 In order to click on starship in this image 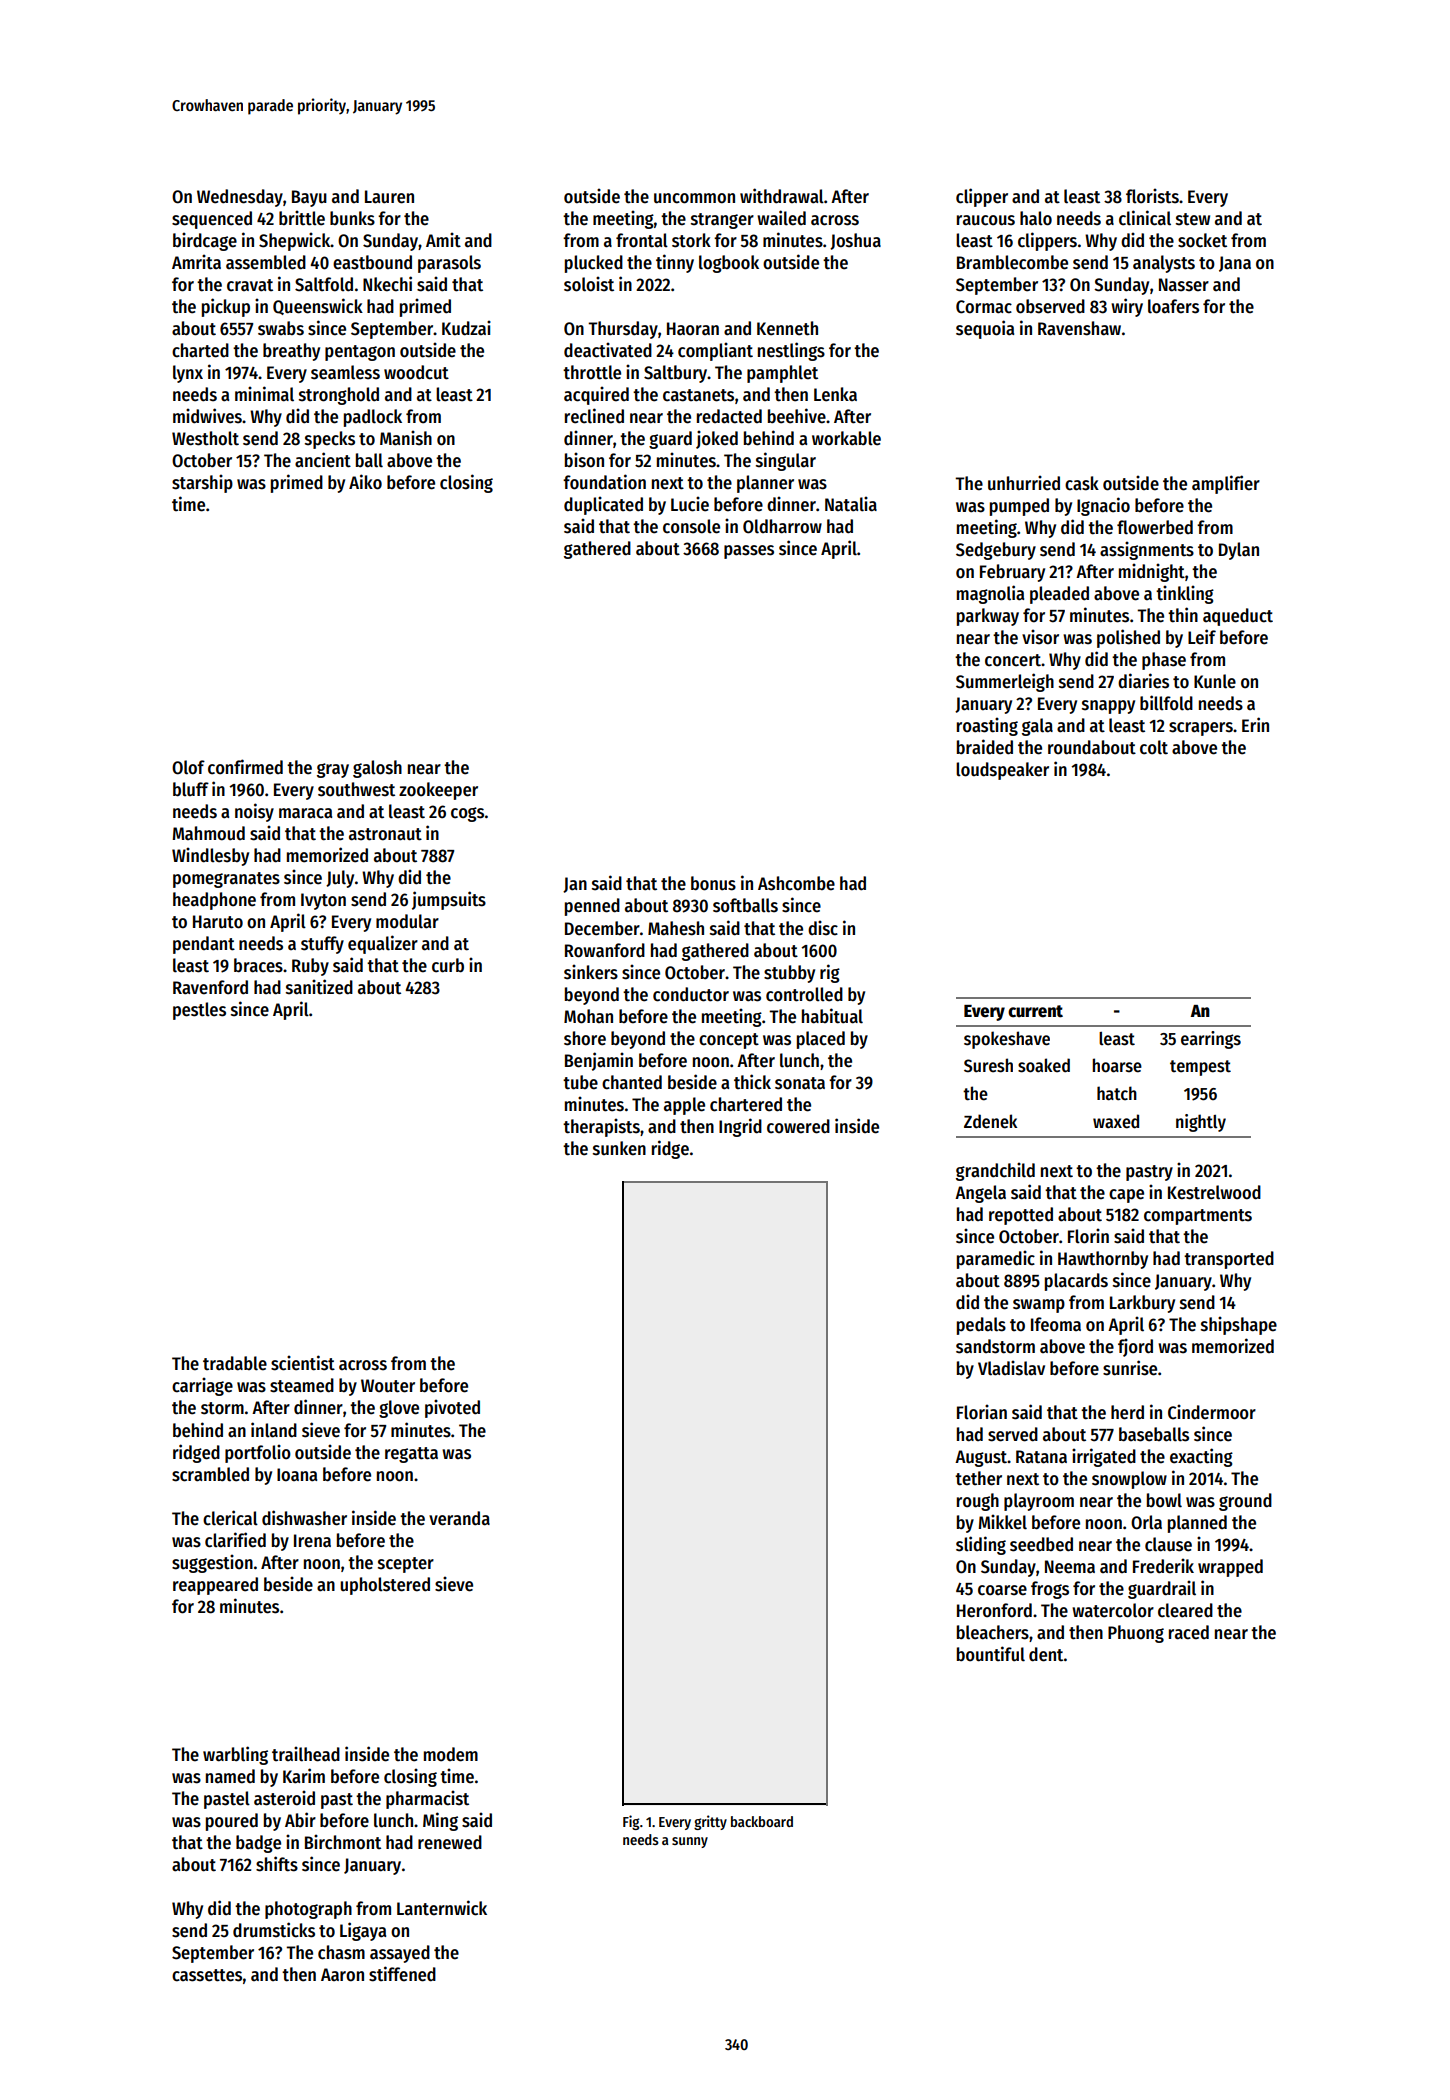, I will do `click(202, 483)`.
